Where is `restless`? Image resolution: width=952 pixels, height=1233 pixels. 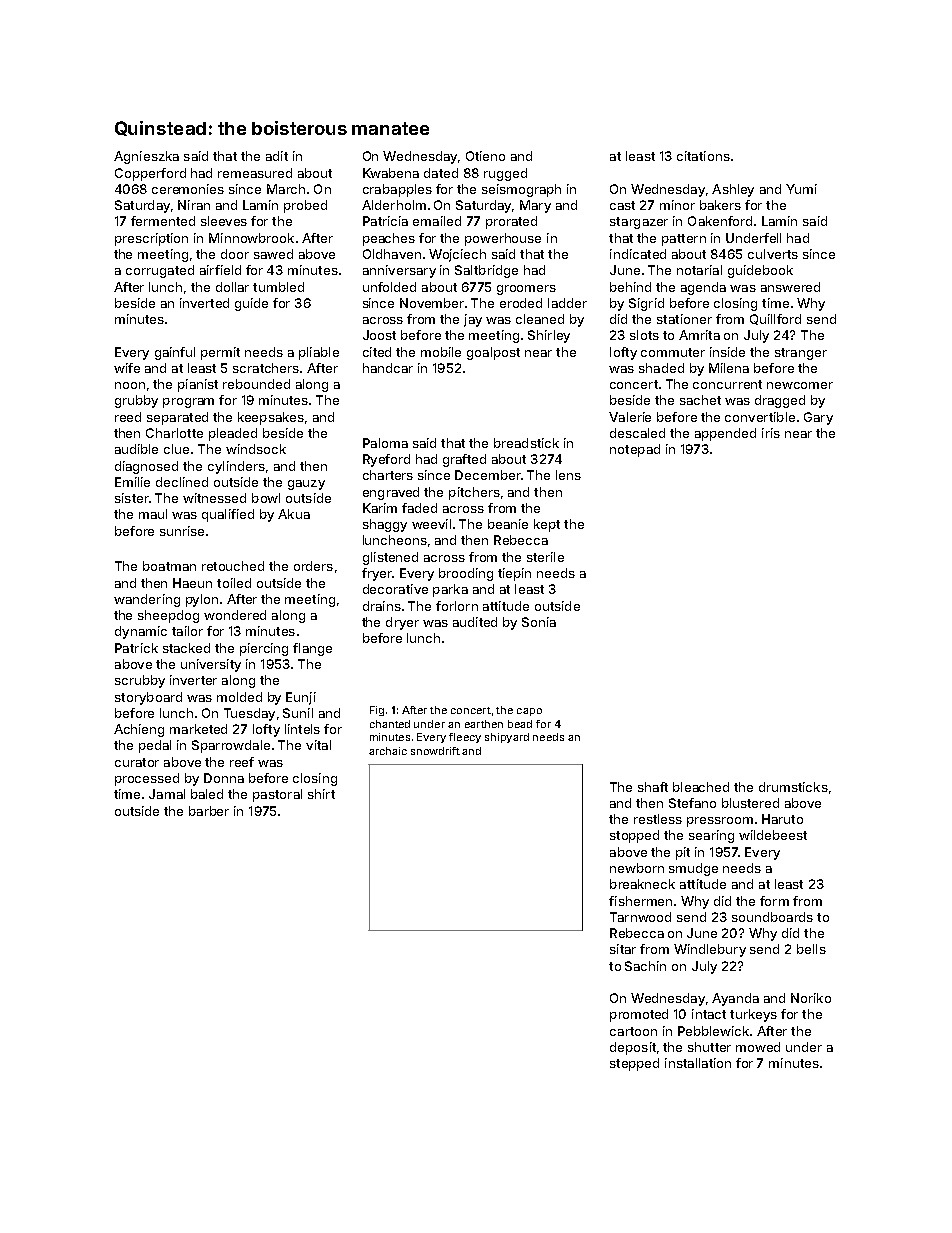 restless is located at coordinates (658, 819).
